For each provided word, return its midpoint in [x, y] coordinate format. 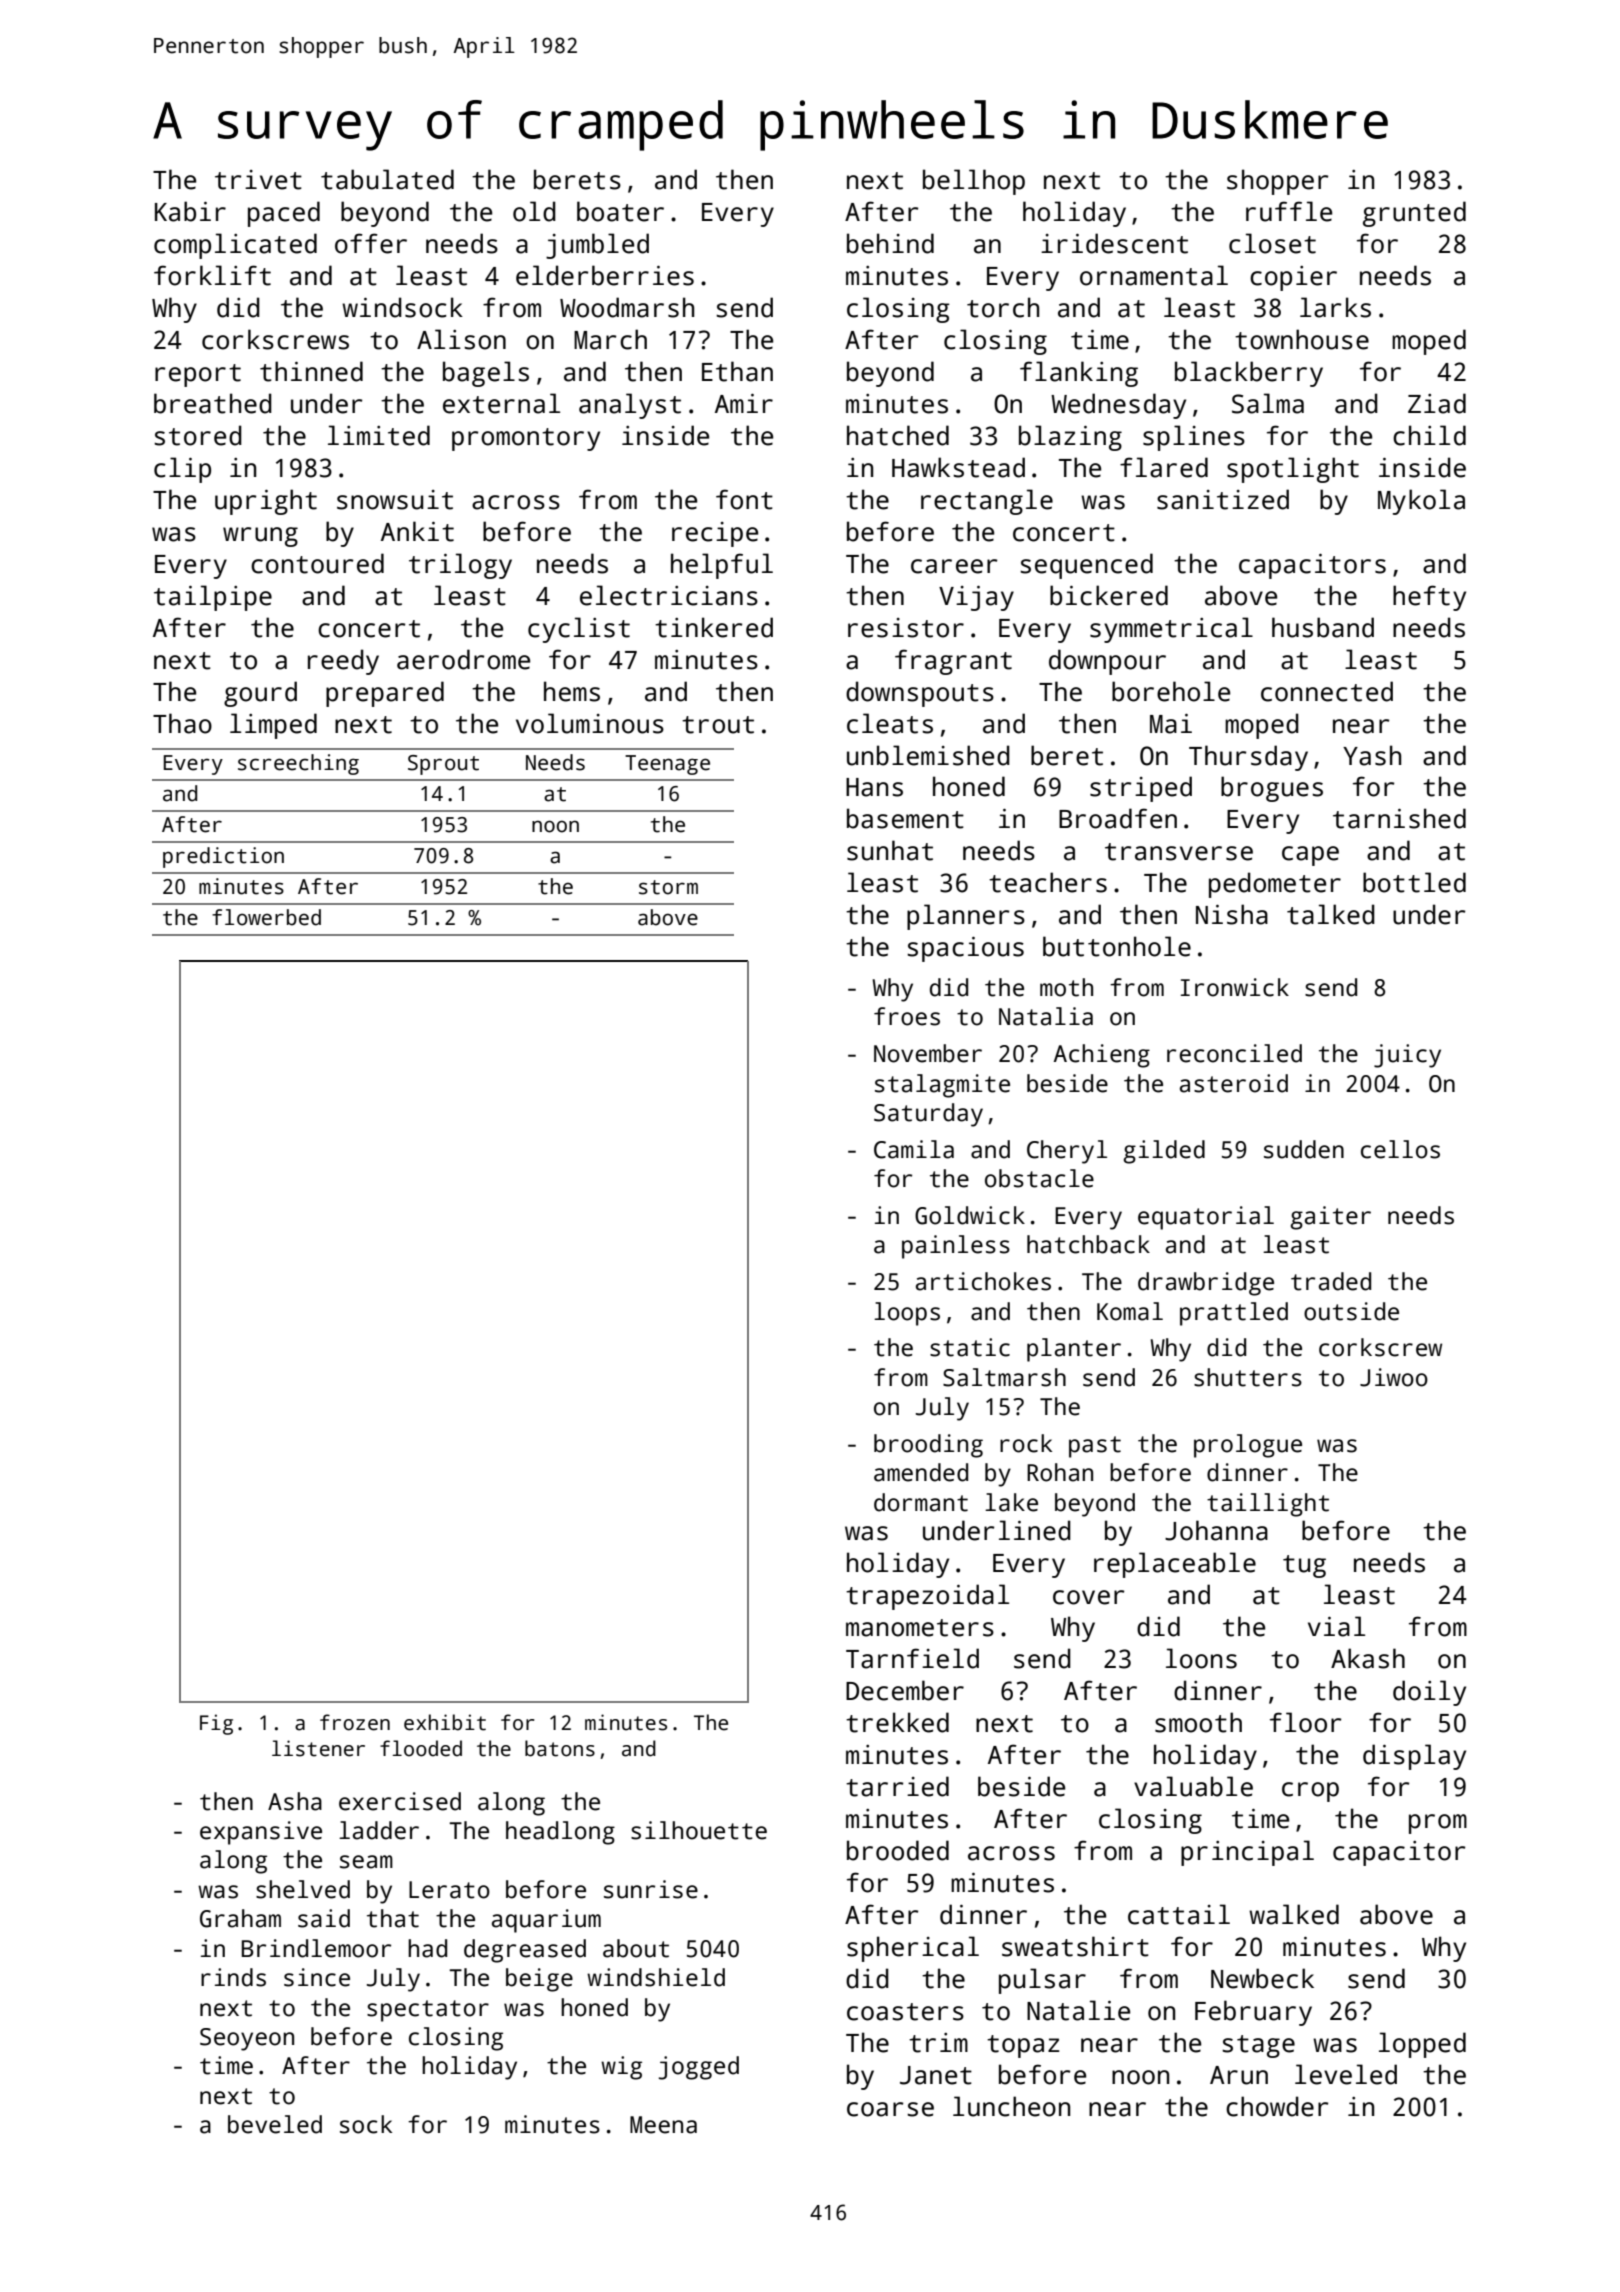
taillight [1268, 1505]
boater [620, 211]
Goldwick [970, 1215]
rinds [233, 1977]
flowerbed [266, 917]
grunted [1414, 214]
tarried [897, 1786]
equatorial [1206, 1218]
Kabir [190, 211]
